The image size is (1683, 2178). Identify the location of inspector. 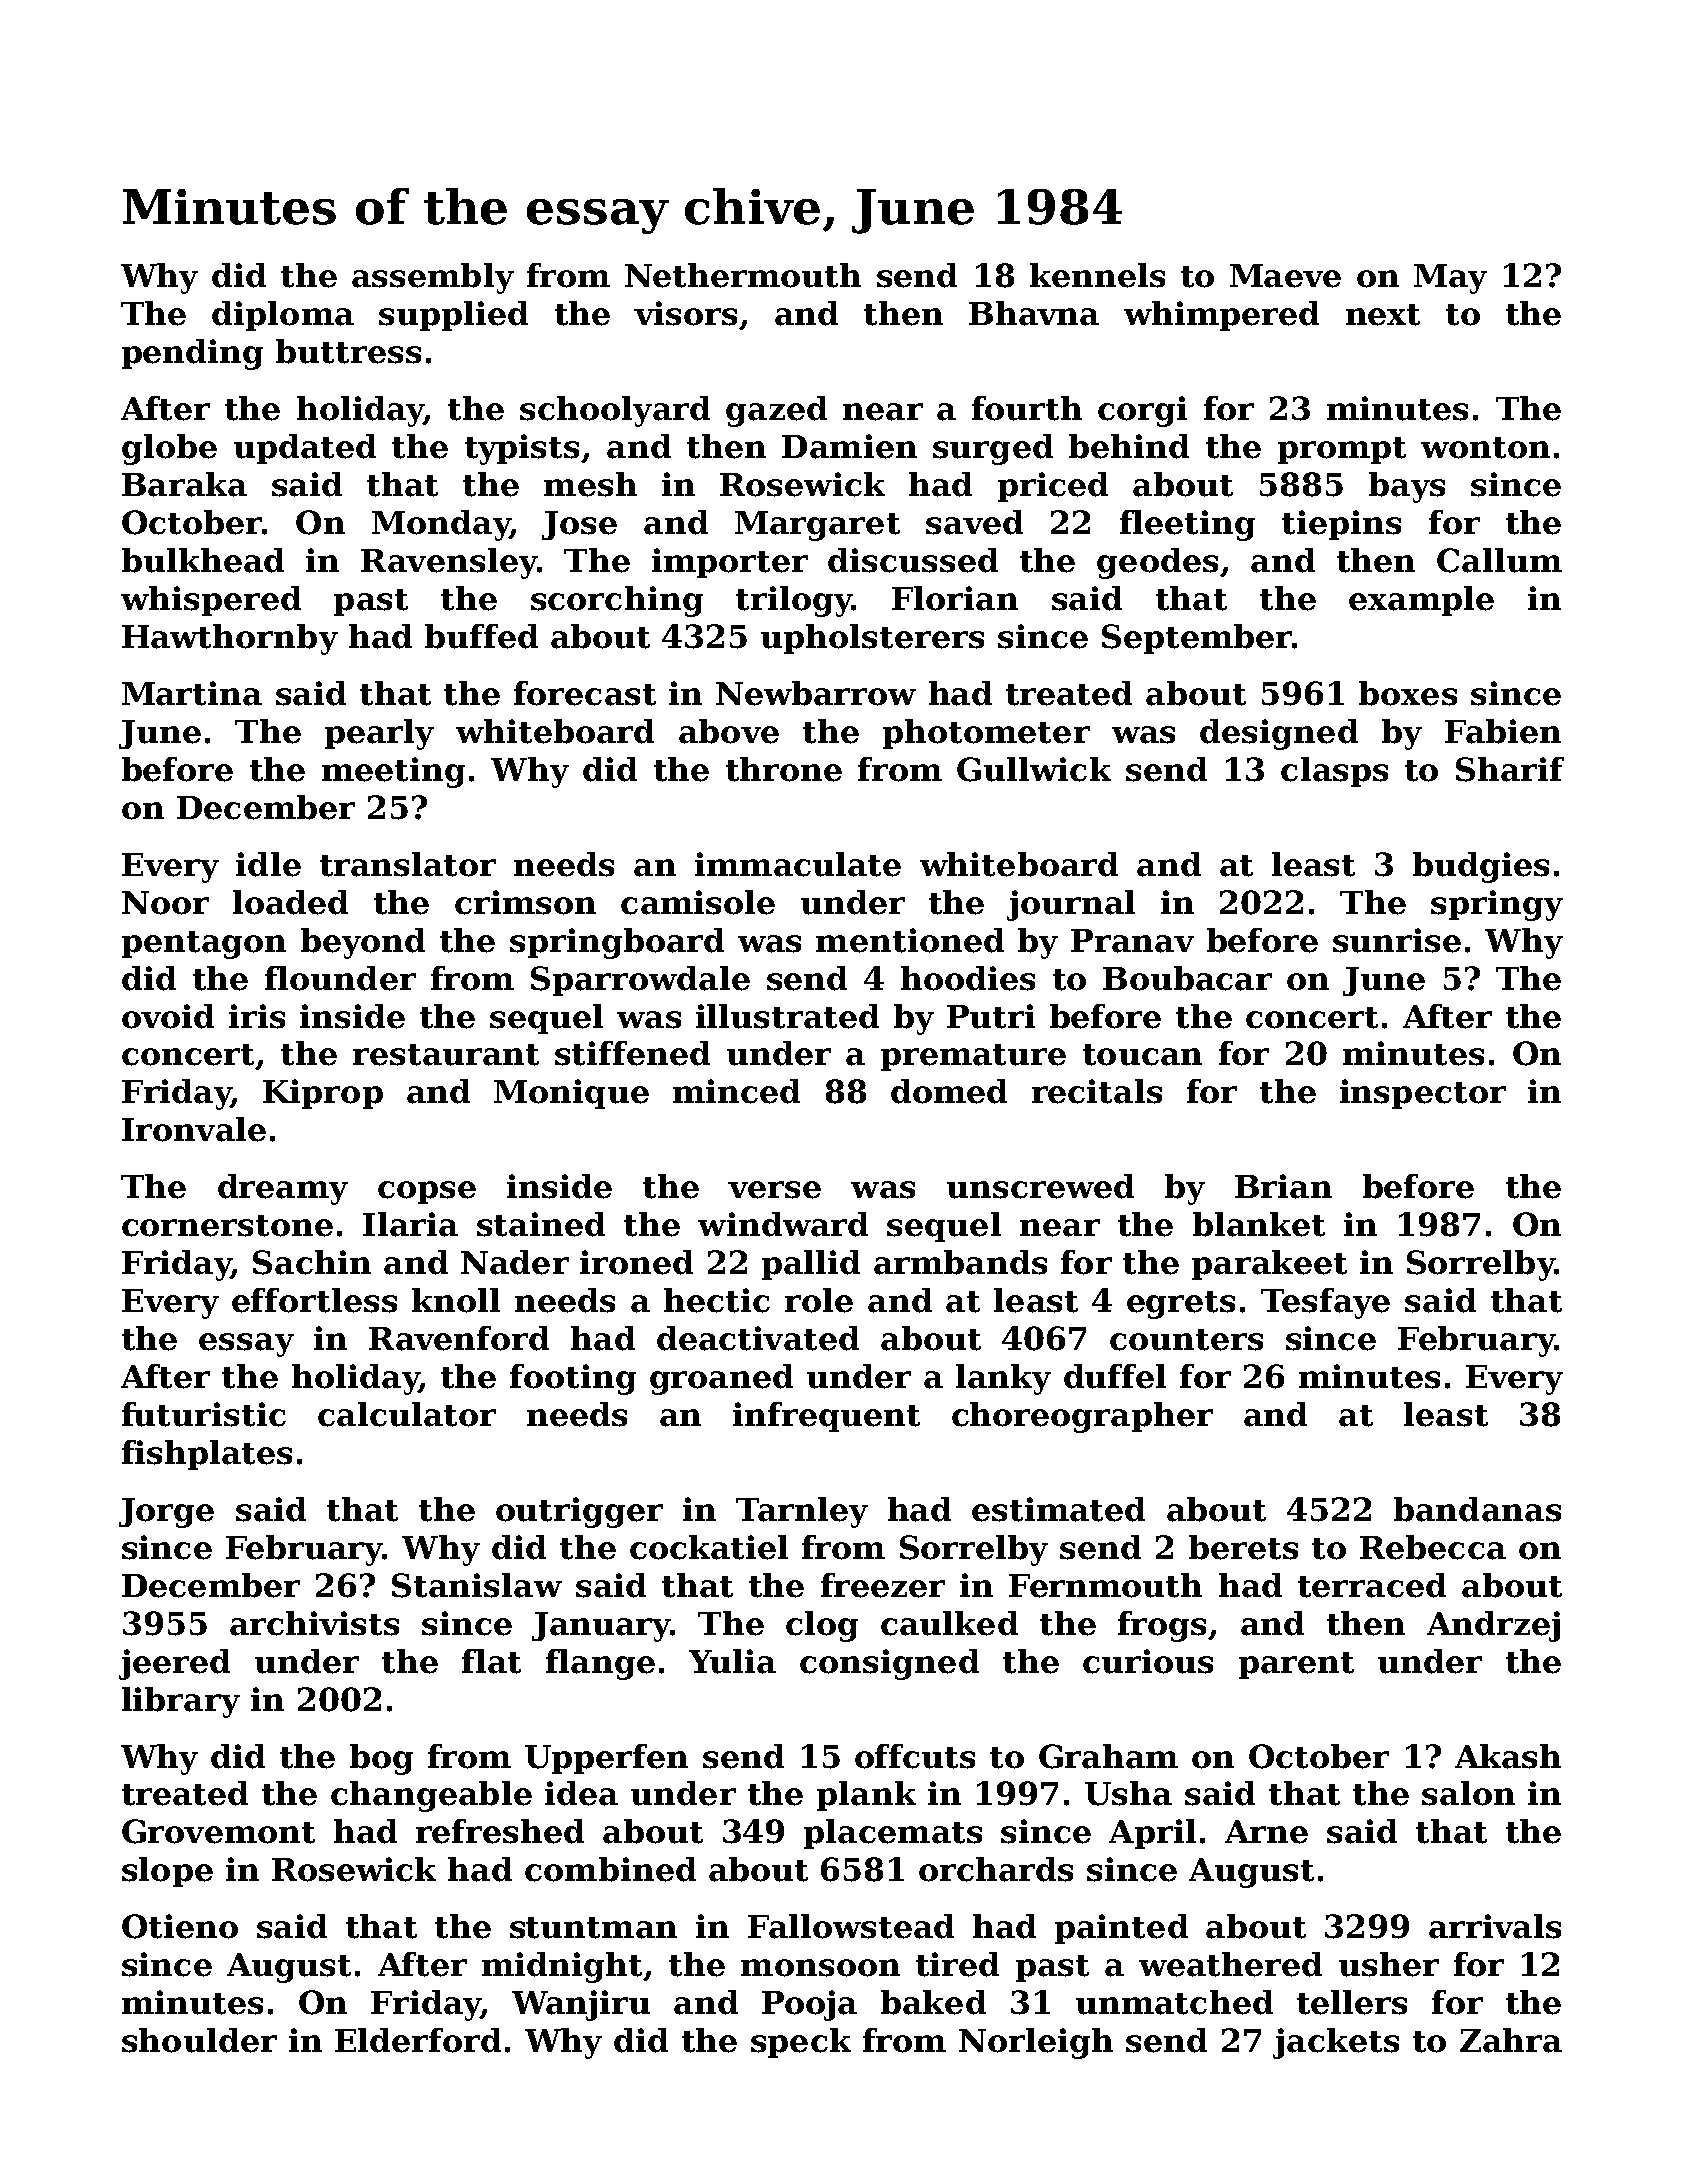
(1423, 1094).
